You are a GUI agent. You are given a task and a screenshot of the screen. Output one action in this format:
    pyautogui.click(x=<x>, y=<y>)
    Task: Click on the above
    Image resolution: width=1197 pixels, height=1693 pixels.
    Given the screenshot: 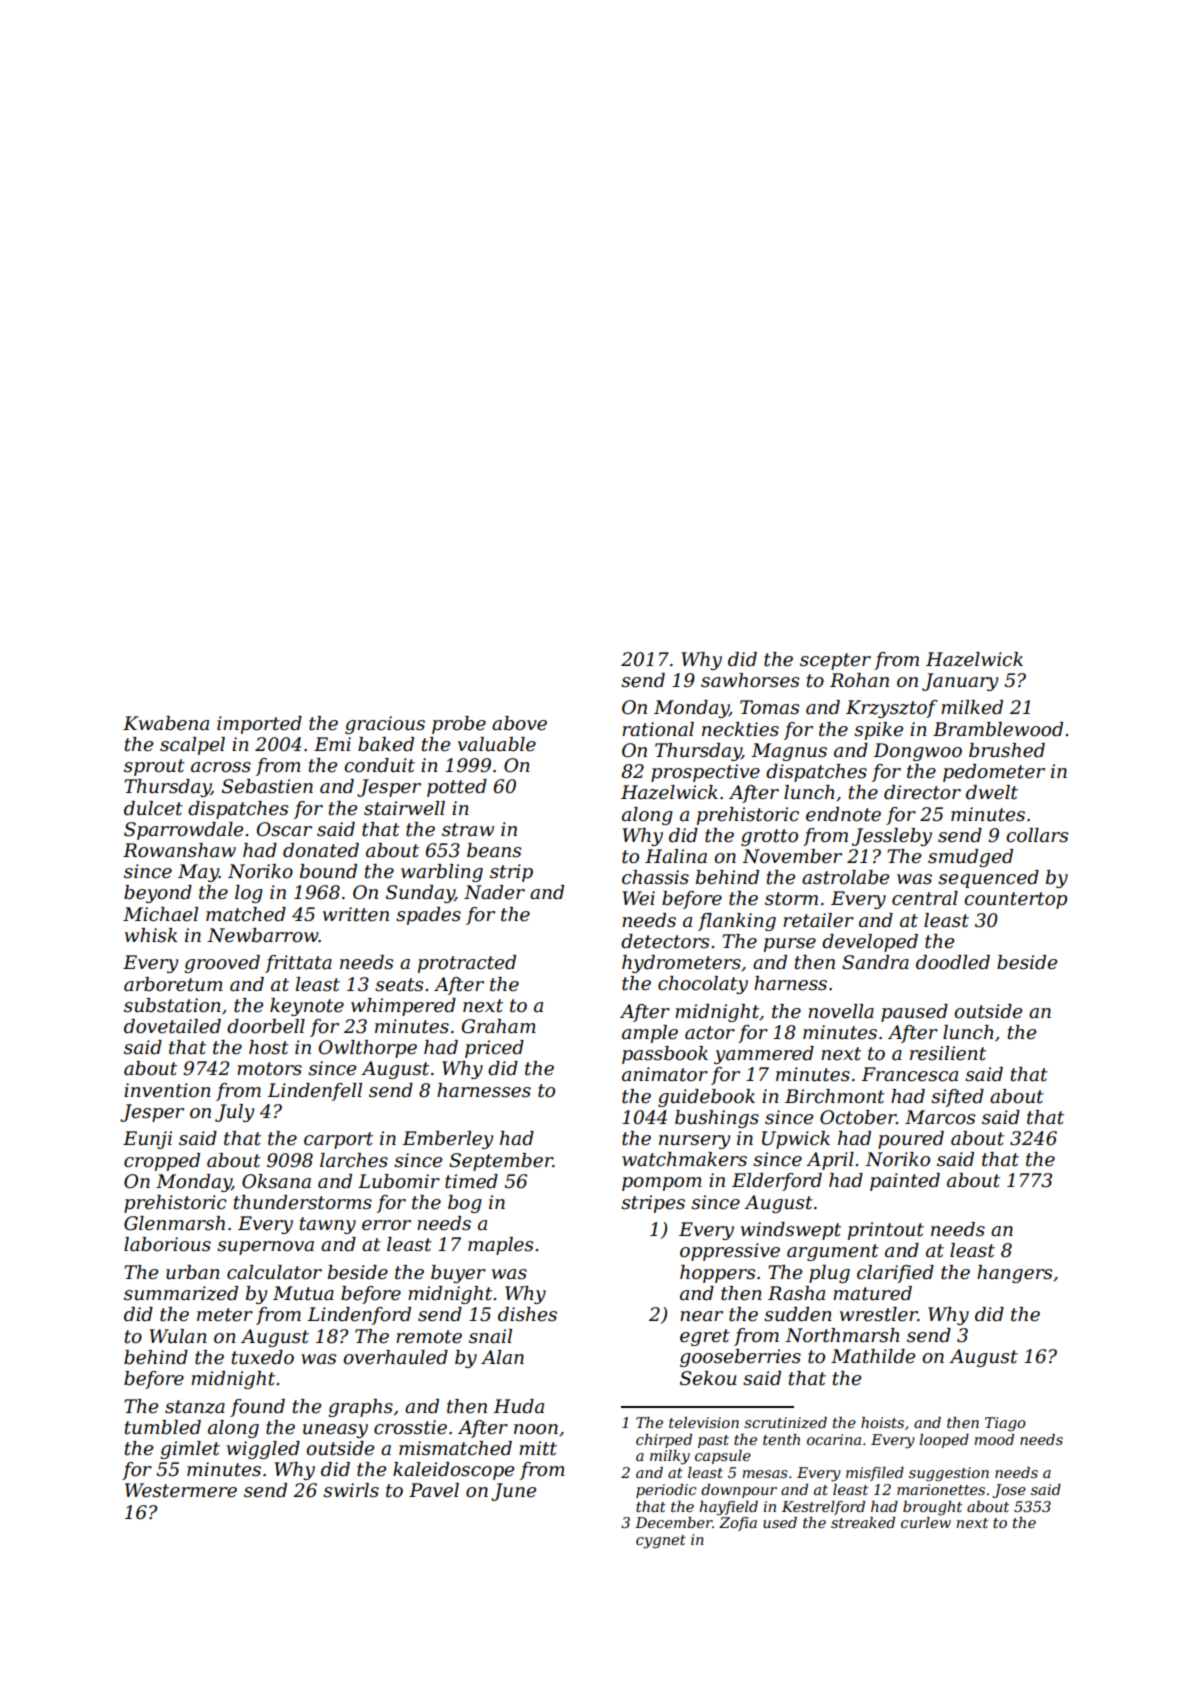 What is the action you would take?
    pyautogui.click(x=519, y=723)
